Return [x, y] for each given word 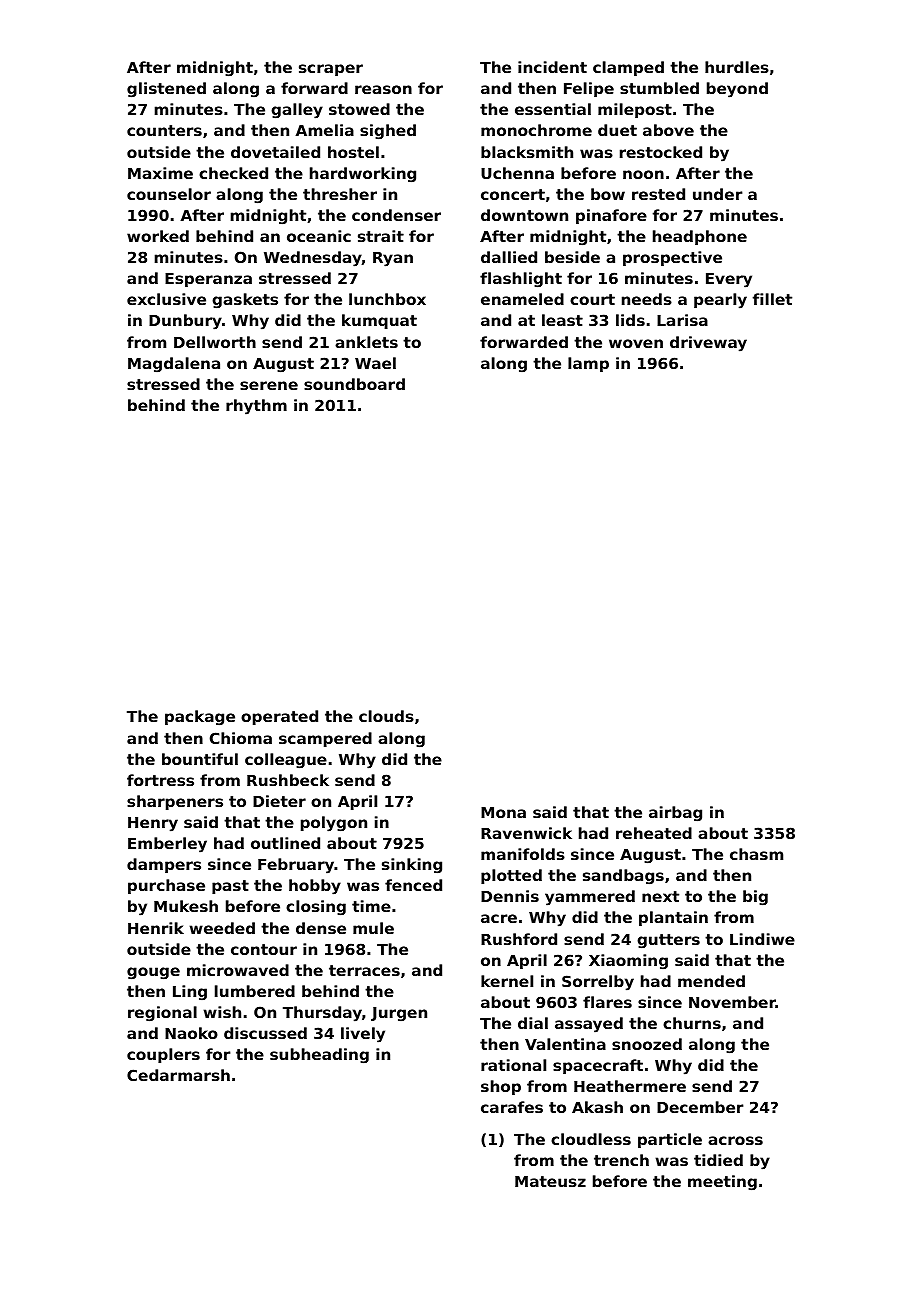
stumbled [659, 88]
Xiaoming [628, 962]
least [562, 320]
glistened [166, 90]
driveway [708, 344]
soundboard [354, 384]
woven [636, 343]
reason [383, 89]
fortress [160, 780]
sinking [412, 866]
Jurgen [399, 1014]
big [755, 898]
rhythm [256, 407]
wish [222, 1012]
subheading [319, 1056]
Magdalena [174, 365]
